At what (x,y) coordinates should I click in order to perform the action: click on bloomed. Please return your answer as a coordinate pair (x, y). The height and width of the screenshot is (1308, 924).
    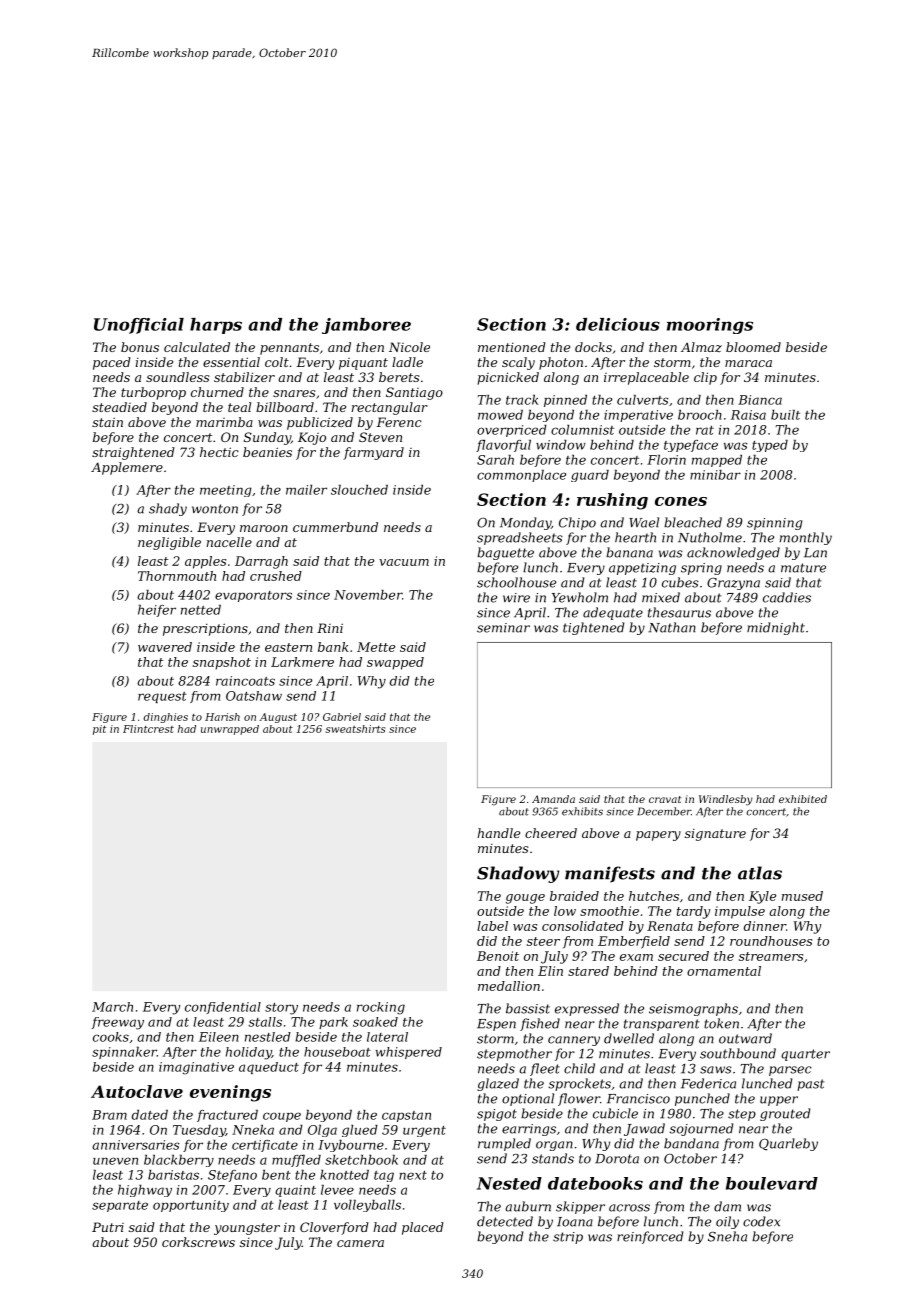
    Looking at the image, I should click on (753, 347).
